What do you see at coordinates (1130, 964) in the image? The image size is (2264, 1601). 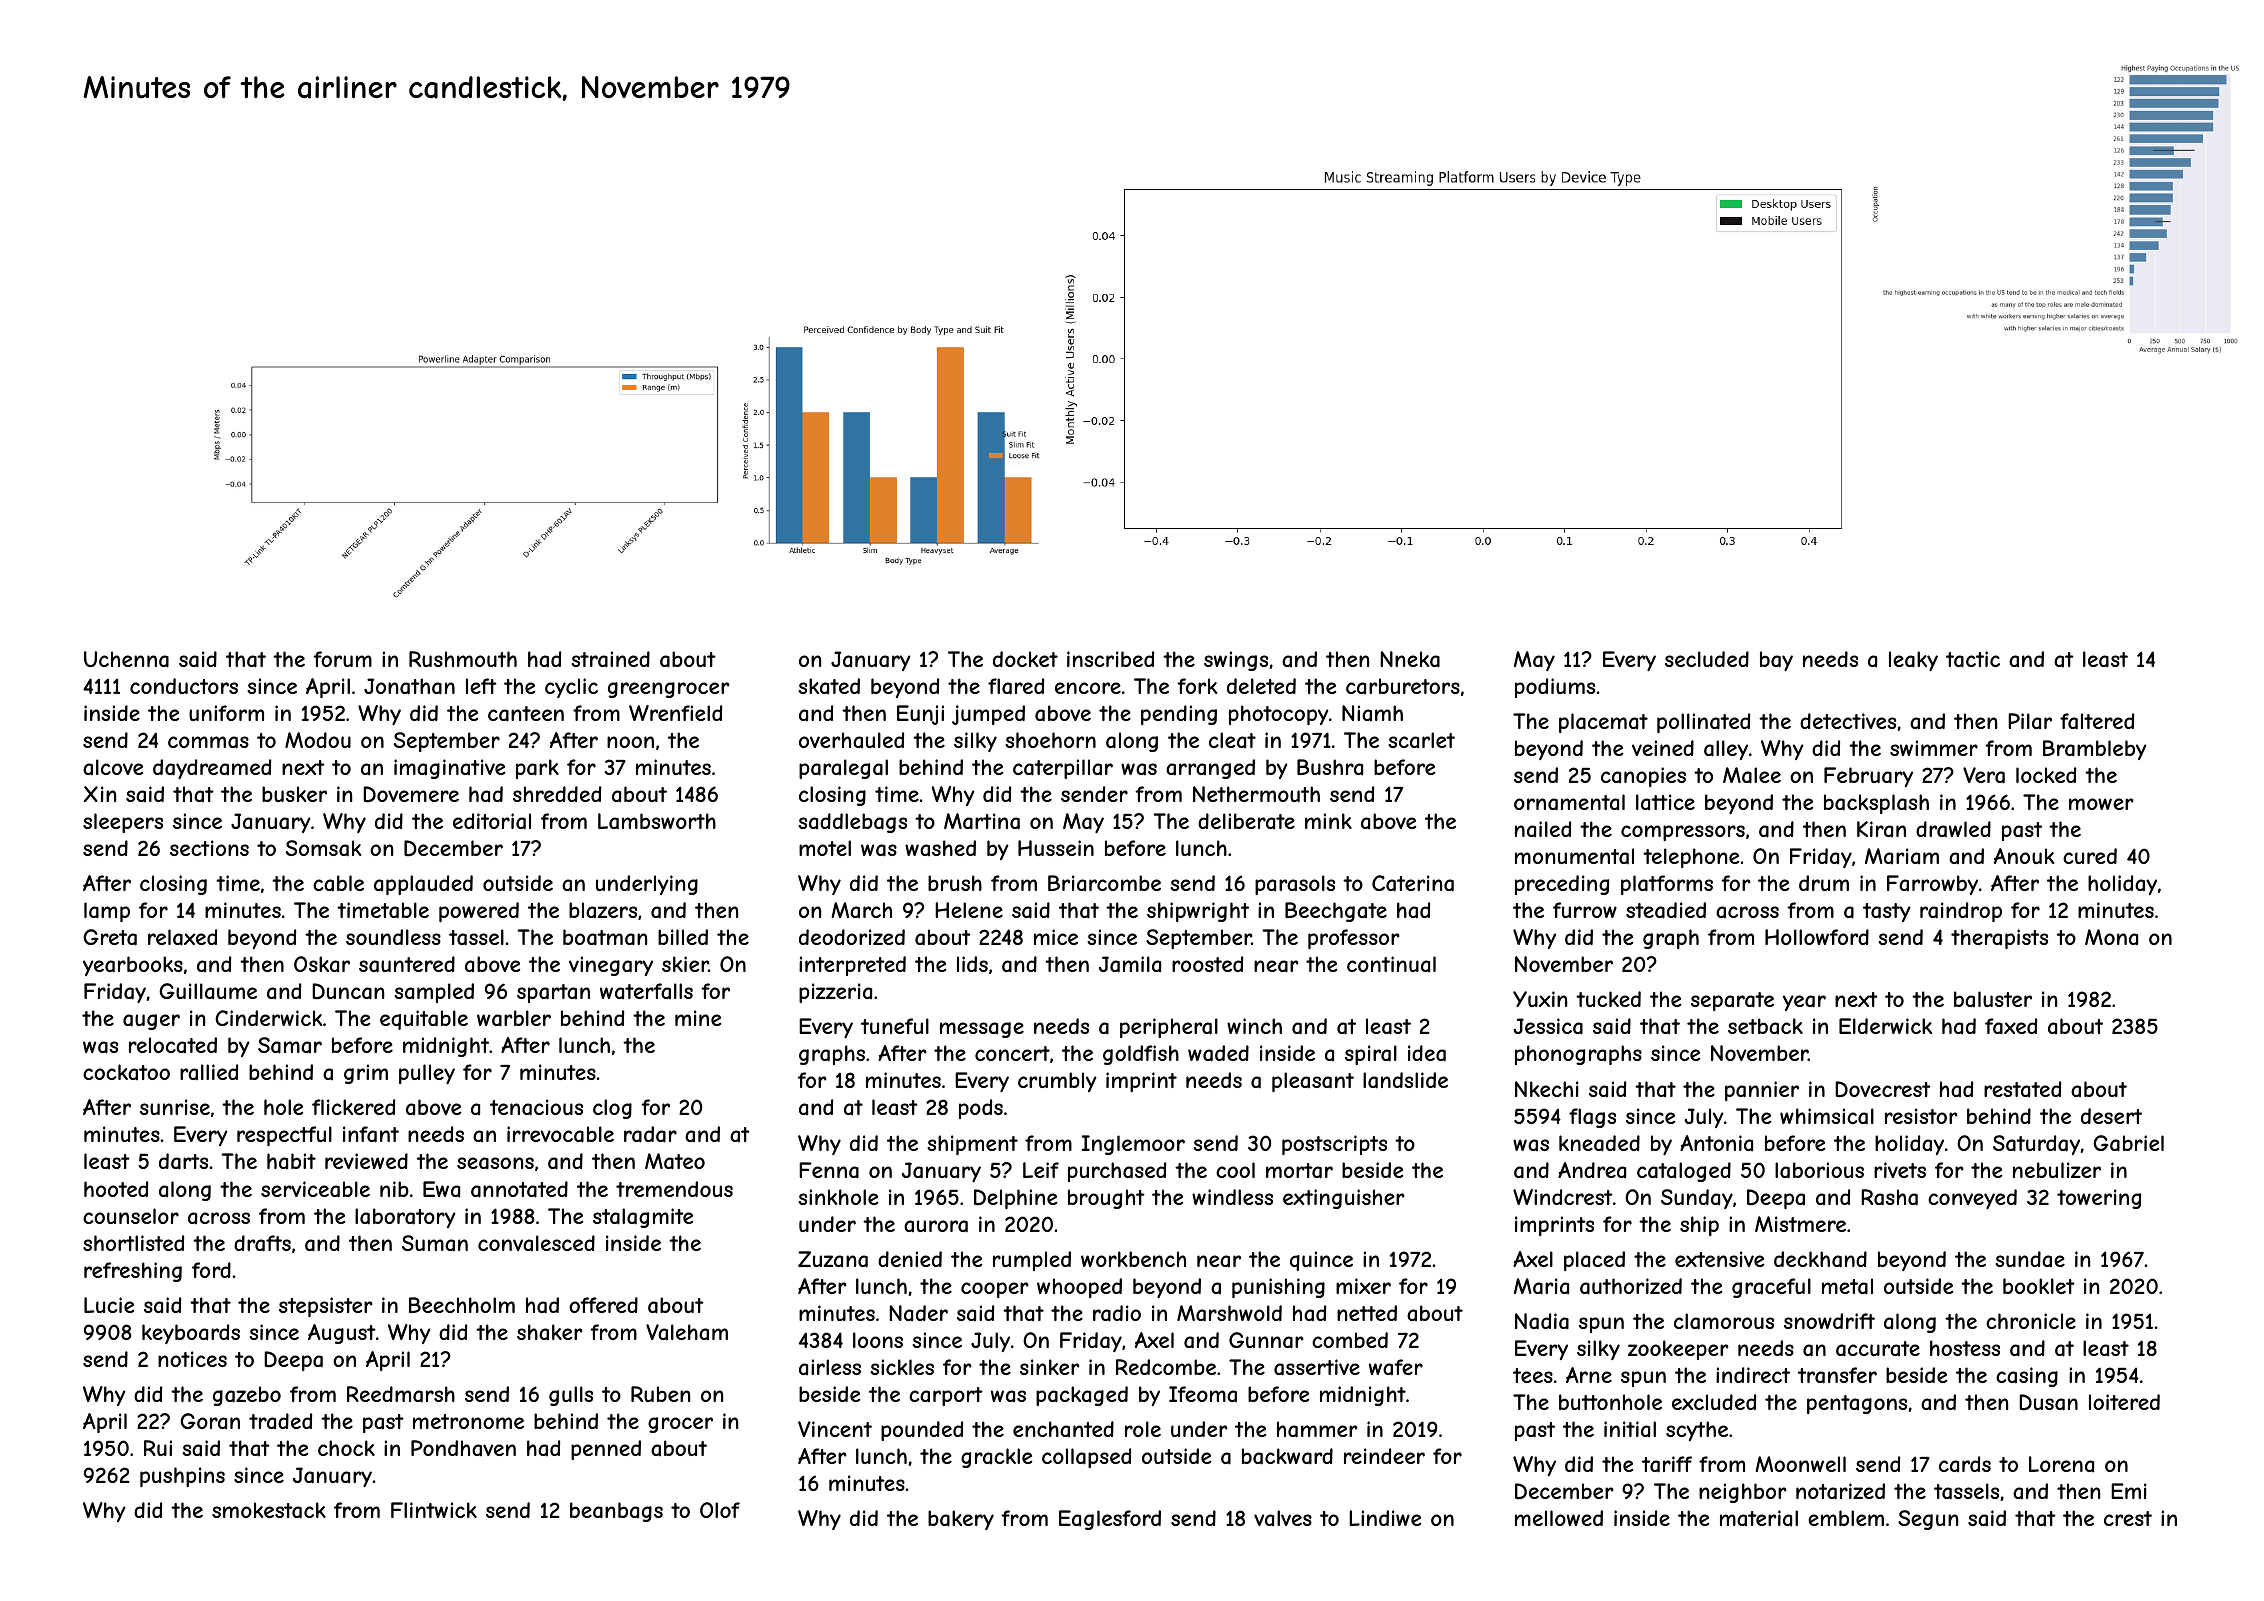 I see `Jamila` at bounding box center [1130, 964].
